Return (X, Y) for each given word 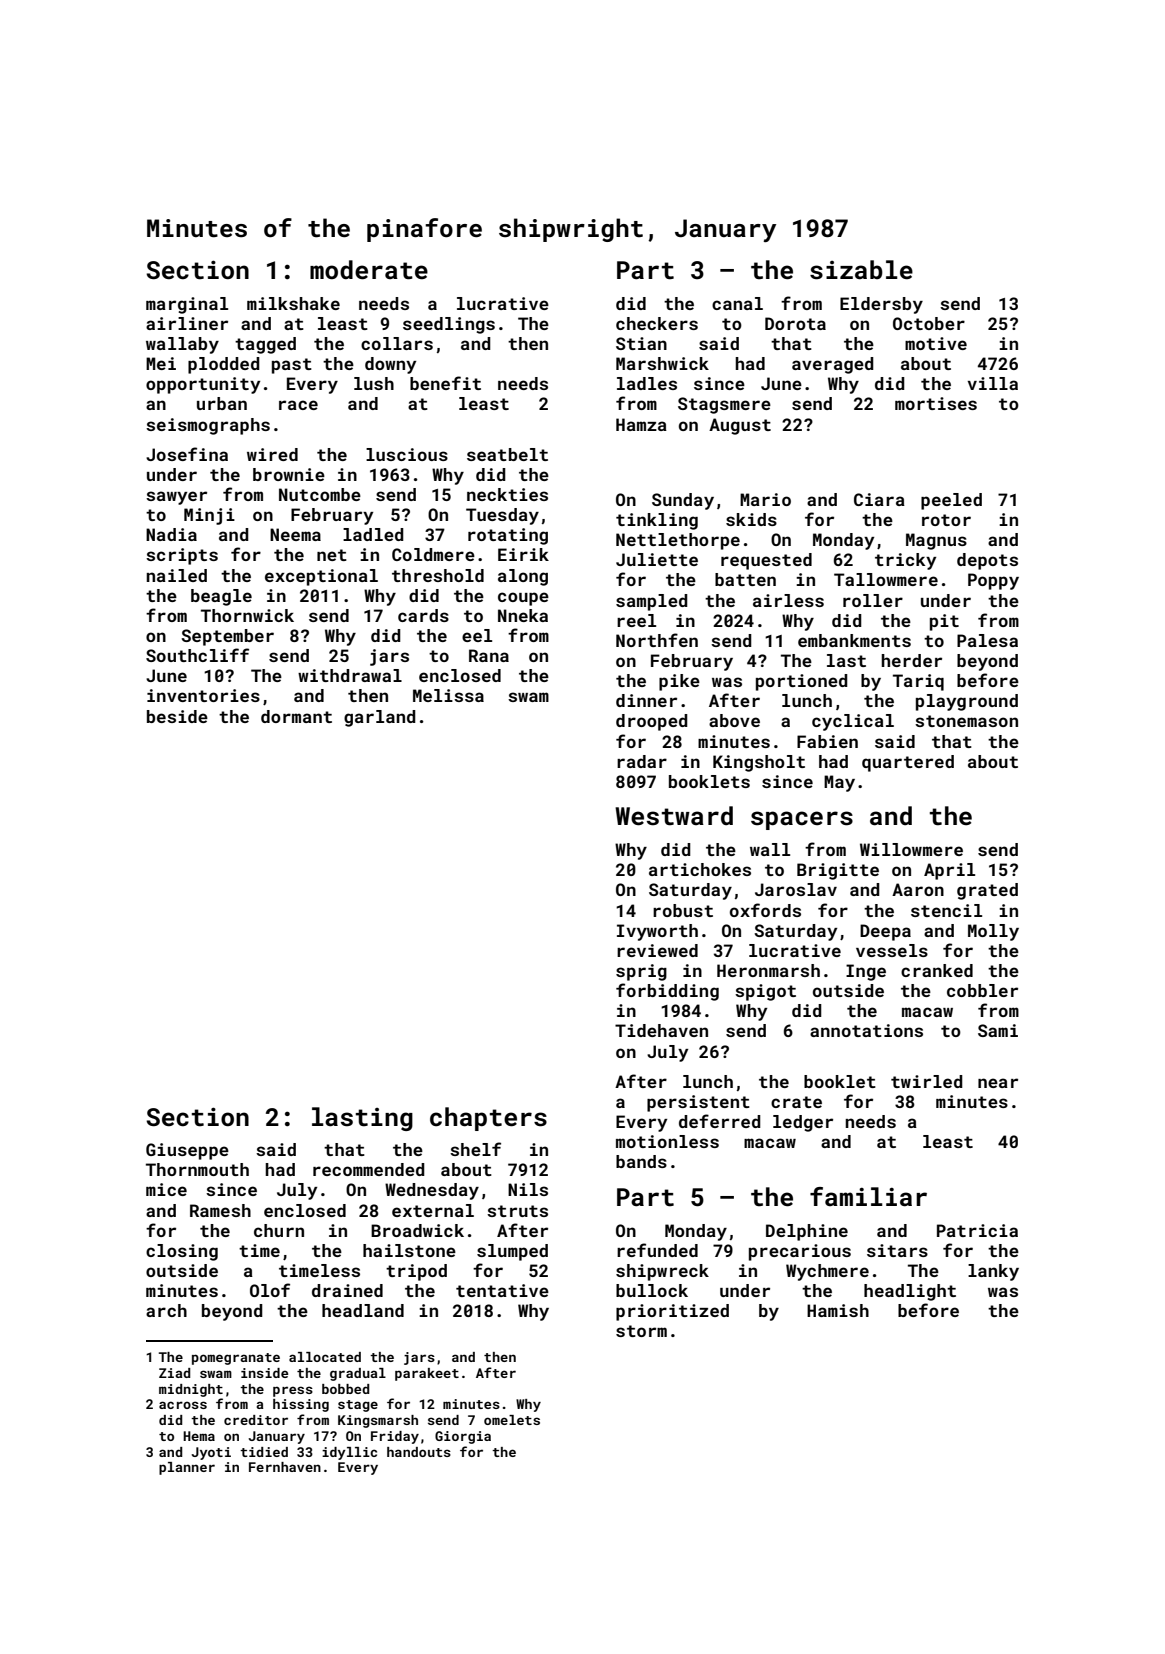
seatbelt (507, 454)
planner (187, 1468)
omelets (512, 1420)
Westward (674, 816)
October (929, 323)
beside (177, 716)
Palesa (987, 640)
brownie (289, 474)
